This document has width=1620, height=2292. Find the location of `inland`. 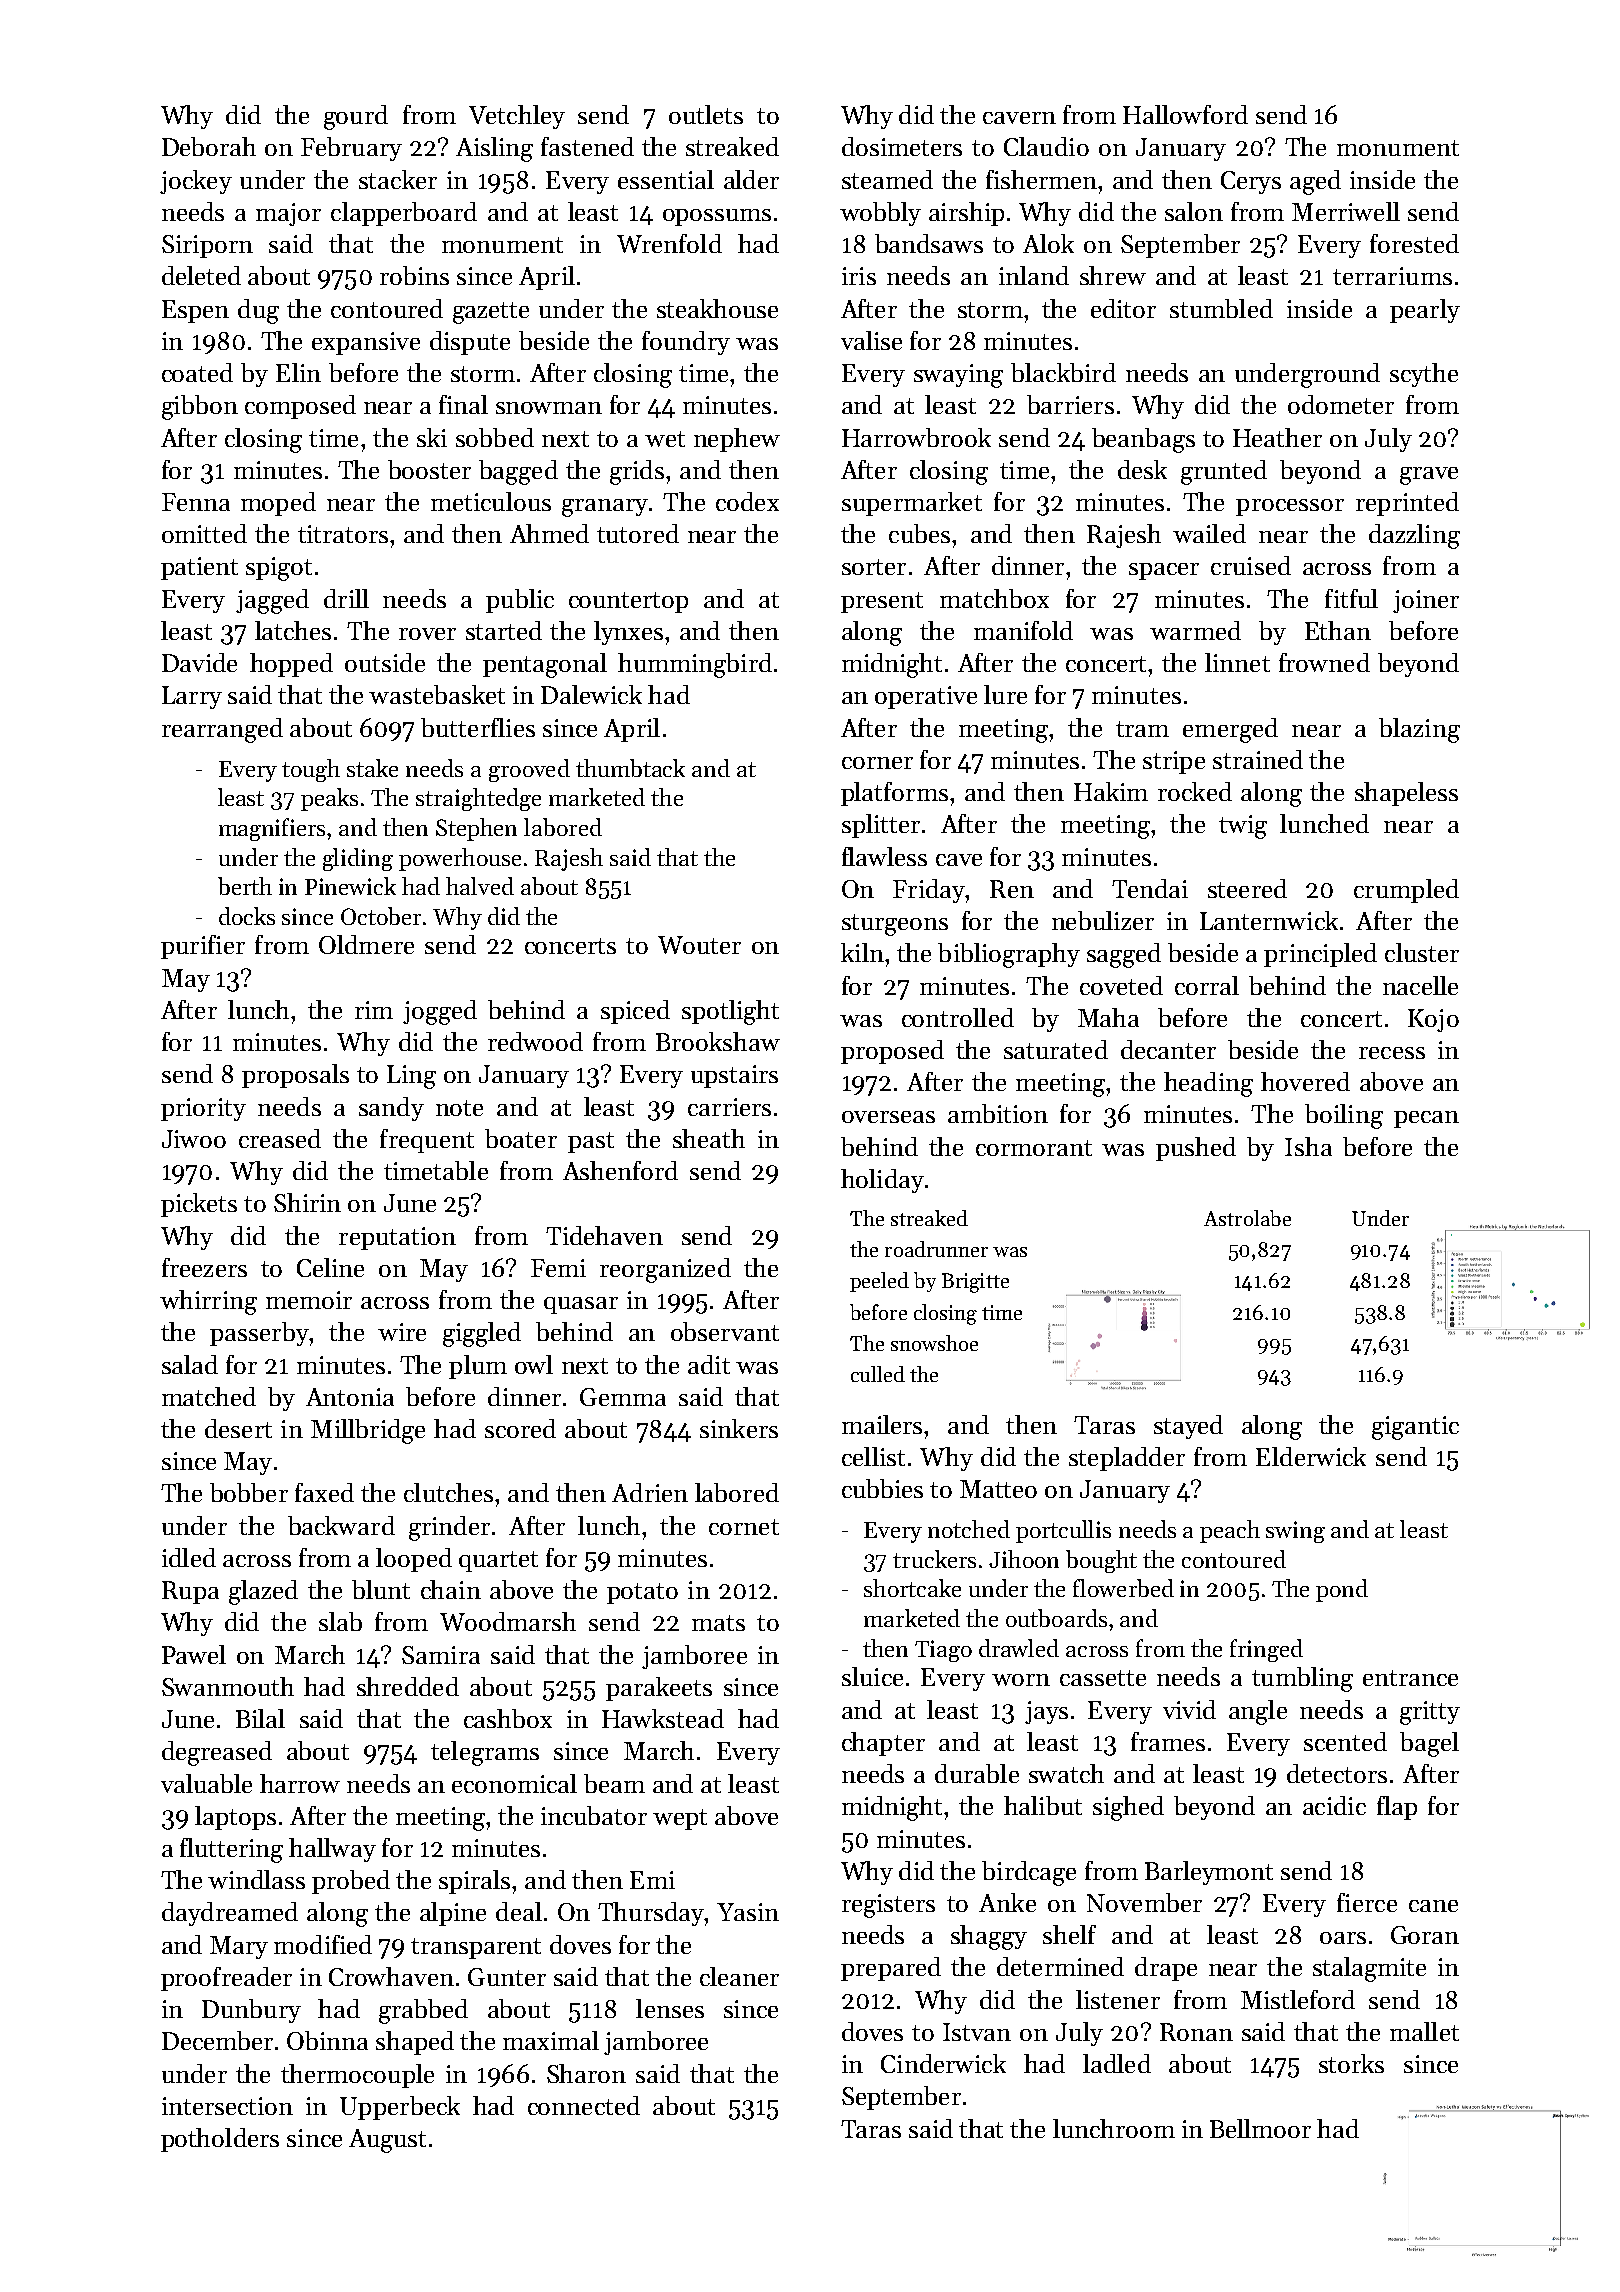

inland is located at coordinates (1034, 275).
